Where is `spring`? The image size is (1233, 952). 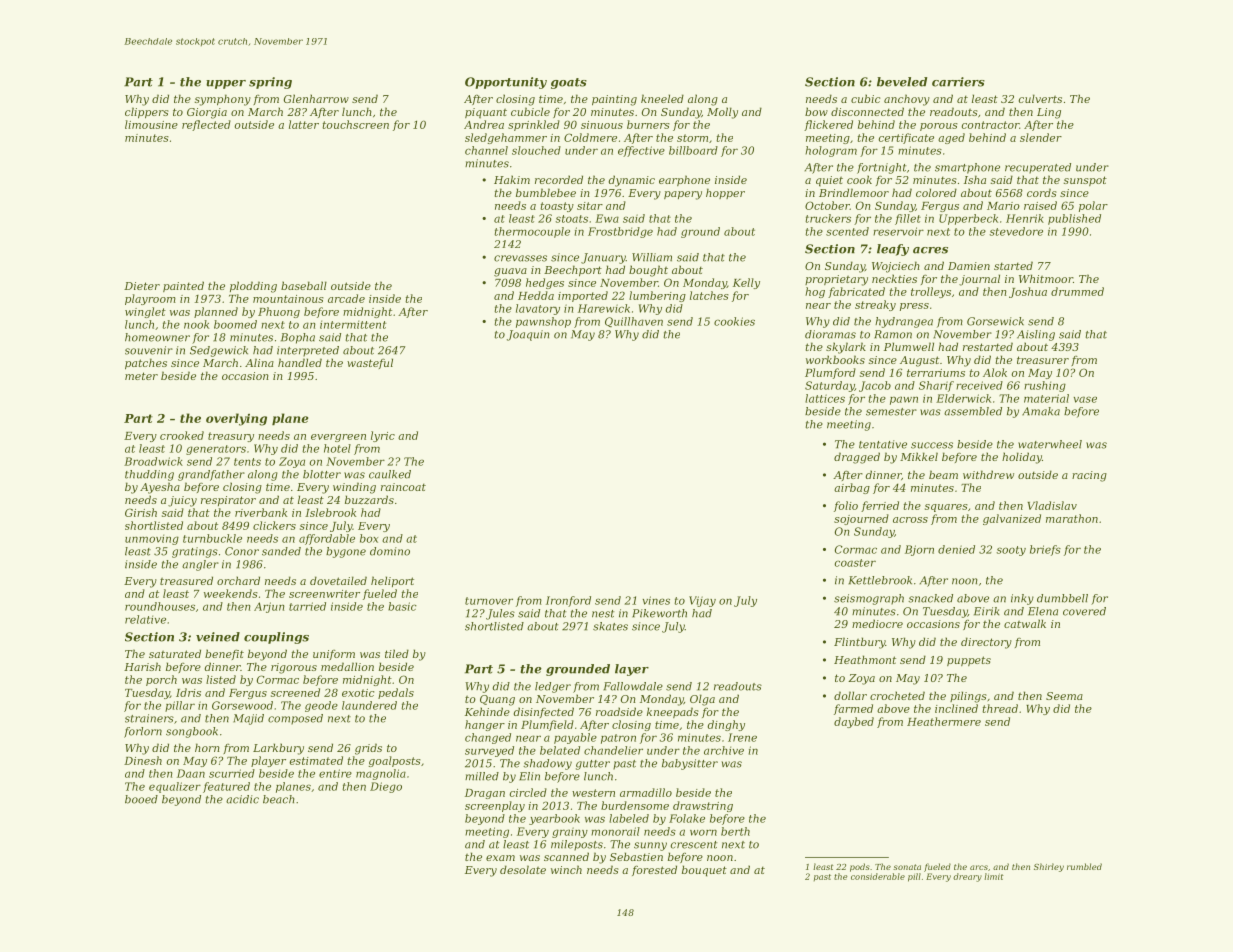
spring is located at coordinates (270, 83).
